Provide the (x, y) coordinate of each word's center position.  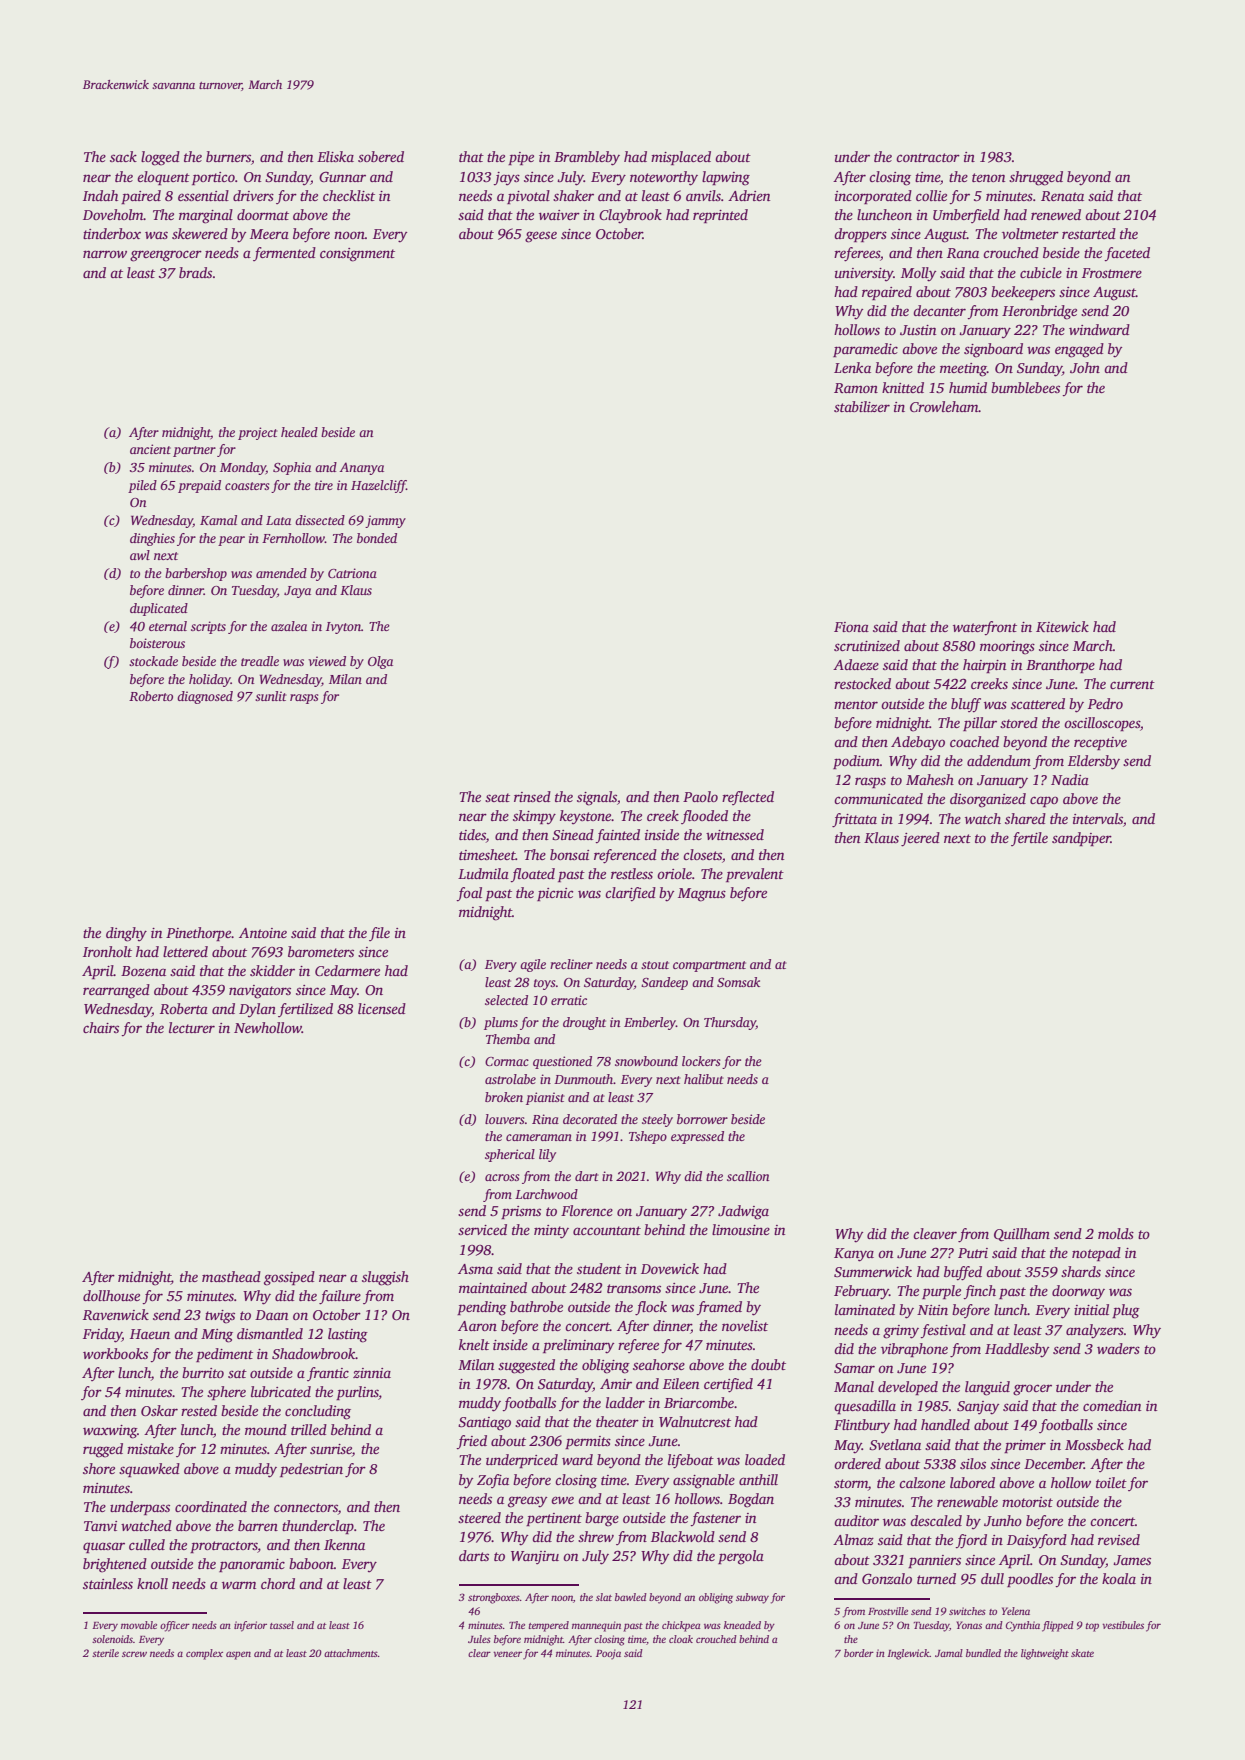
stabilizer (862, 406)
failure (340, 1297)
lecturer (192, 1027)
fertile (1029, 839)
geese (541, 237)
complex (204, 1654)
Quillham (1022, 1235)
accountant (607, 1230)
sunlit (271, 696)
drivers (253, 195)
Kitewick (1062, 626)
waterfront (985, 628)
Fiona (851, 627)
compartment (709, 966)
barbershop (196, 574)
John (1085, 367)
